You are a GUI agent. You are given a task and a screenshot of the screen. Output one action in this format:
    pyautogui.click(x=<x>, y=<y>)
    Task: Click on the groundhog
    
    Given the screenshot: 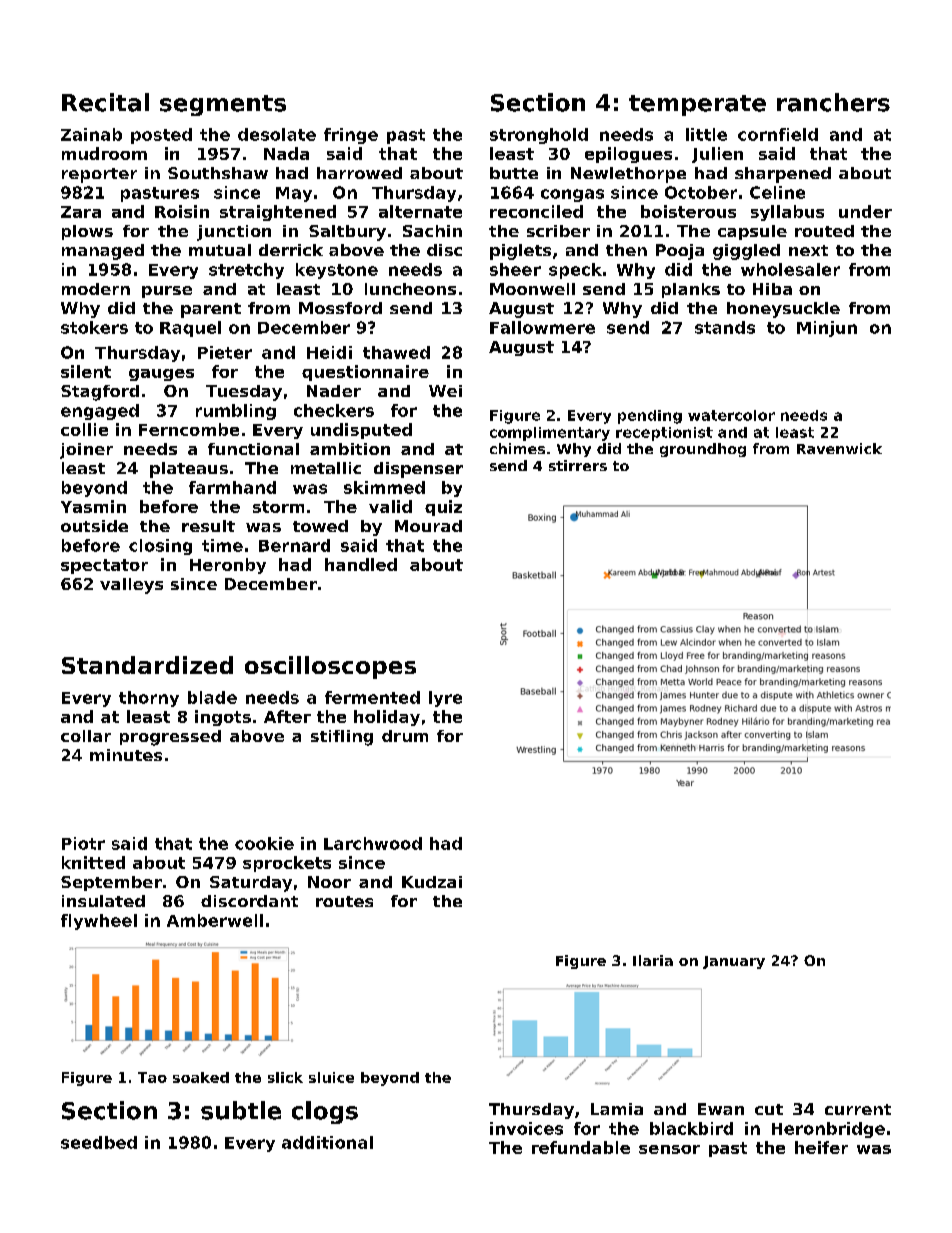 What is the action you would take?
    pyautogui.click(x=703, y=450)
